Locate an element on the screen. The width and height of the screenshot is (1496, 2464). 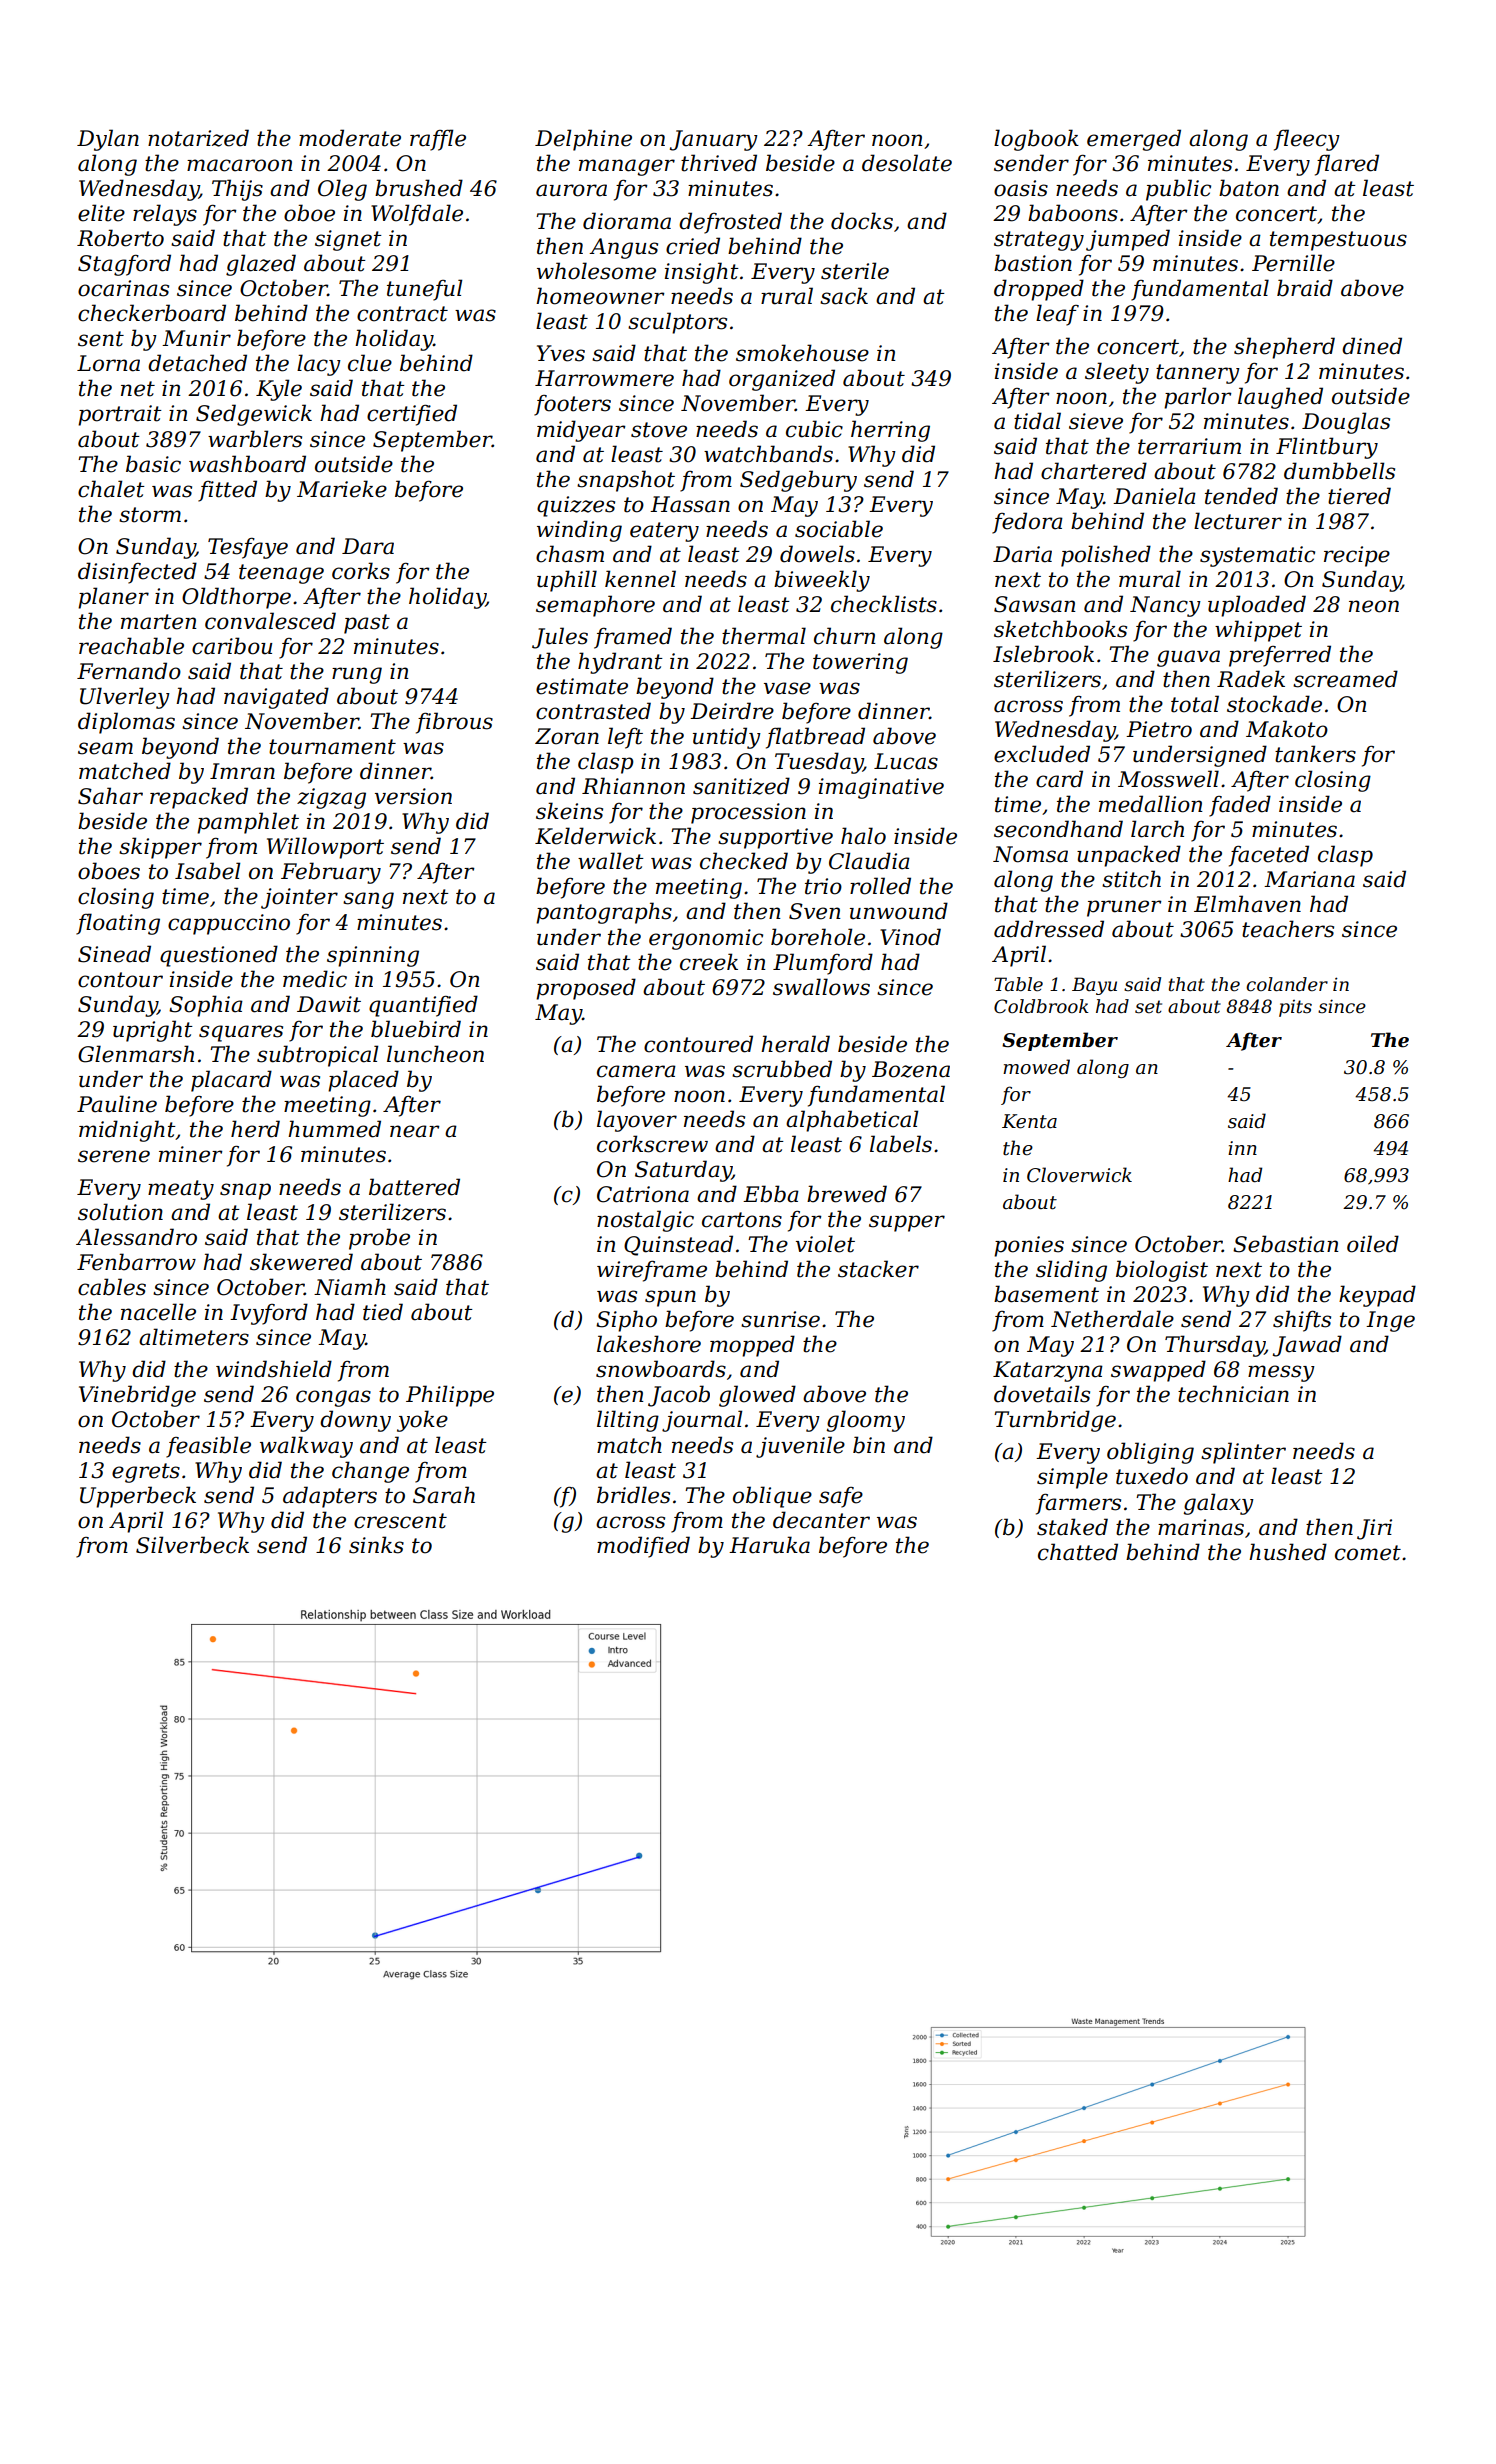
tournament is located at coordinates (332, 747).
